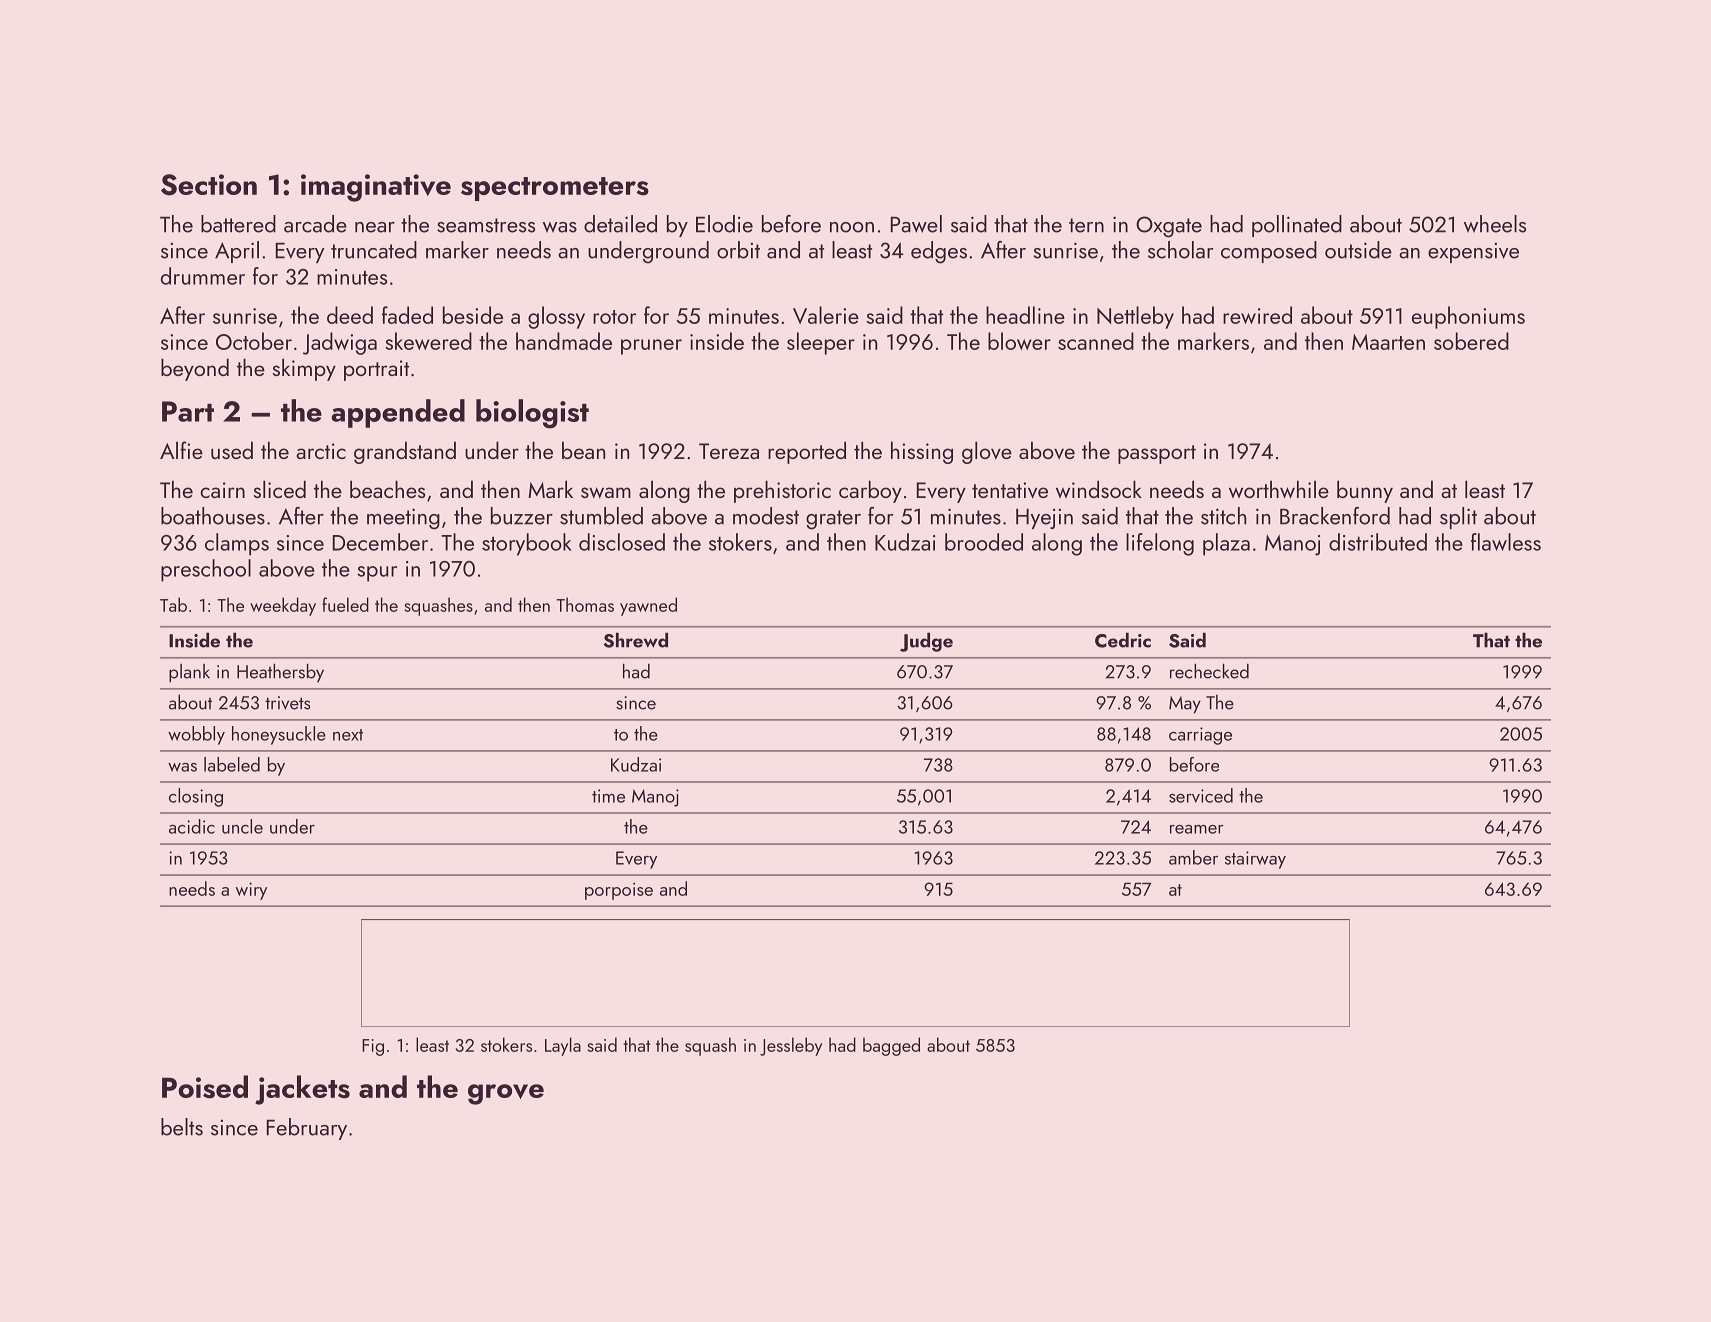 This document has height=1322, width=1711. I want to click on brooded, so click(984, 542).
